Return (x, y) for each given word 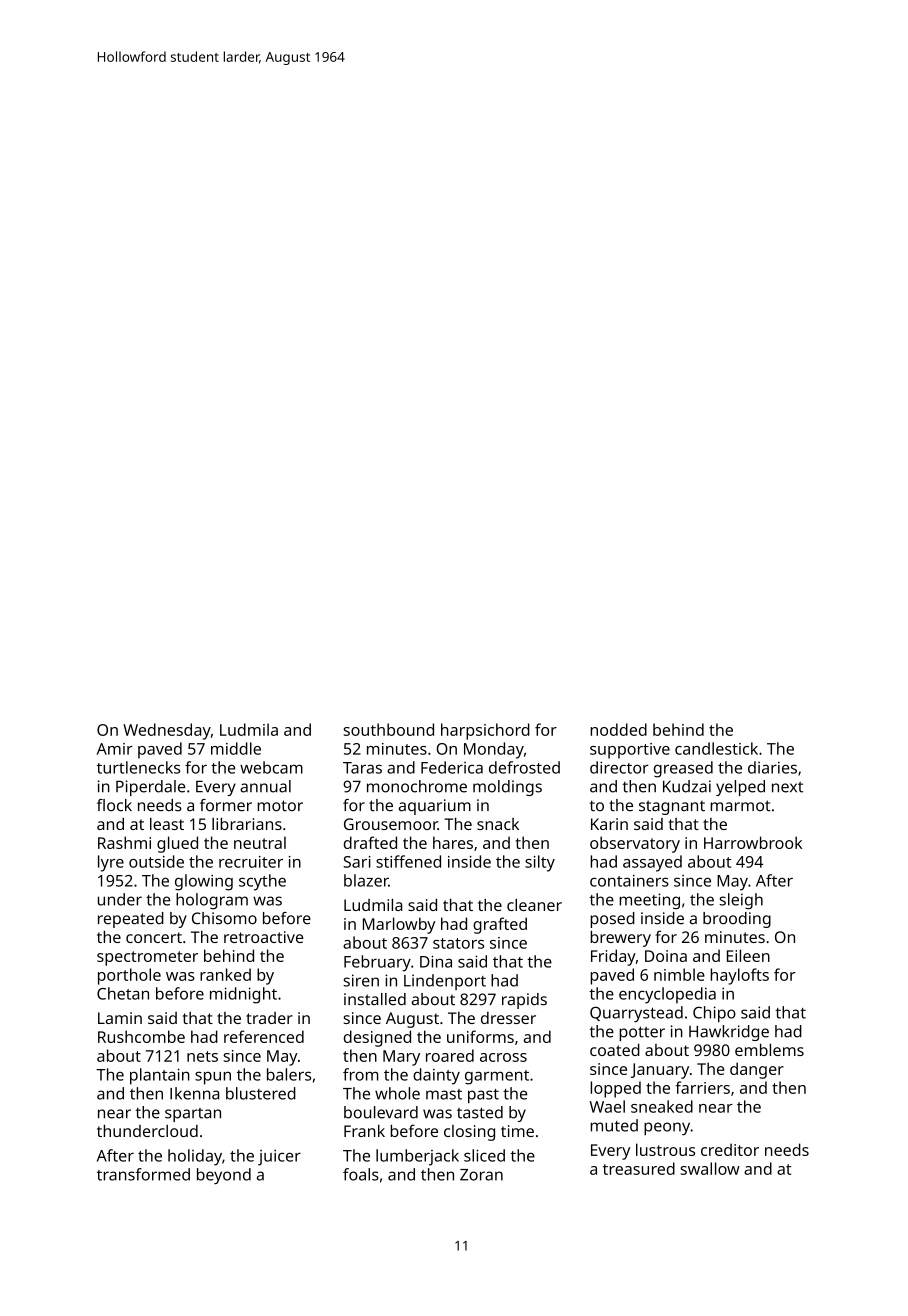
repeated (131, 920)
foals (361, 1174)
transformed (143, 1174)
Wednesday (167, 731)
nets (202, 1056)
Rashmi (124, 842)
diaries (772, 767)
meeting (649, 901)
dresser (508, 1018)
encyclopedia (667, 995)
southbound (388, 729)
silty (540, 863)
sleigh (741, 901)
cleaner (534, 905)
